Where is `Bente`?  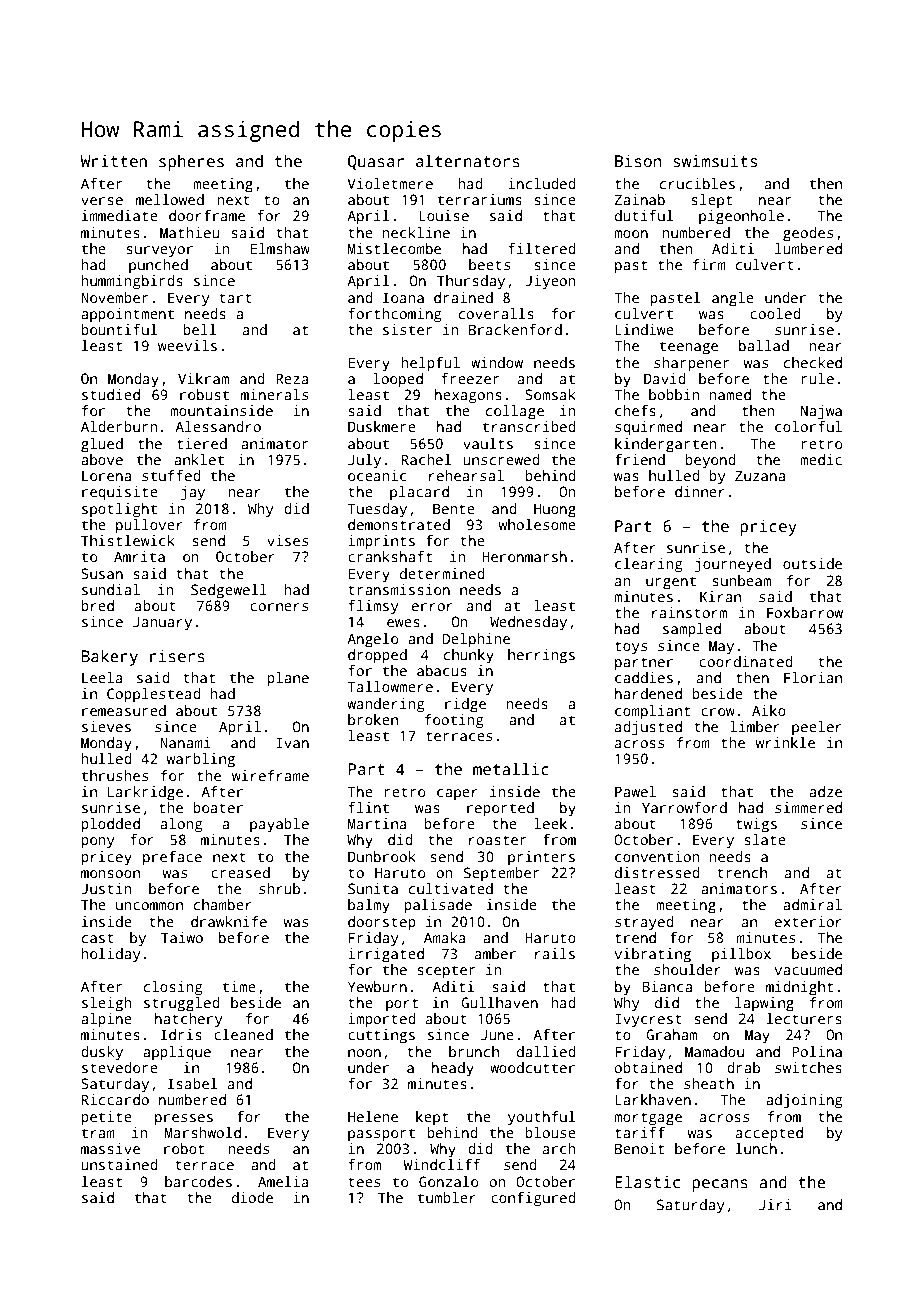 Bente is located at coordinates (454, 508).
